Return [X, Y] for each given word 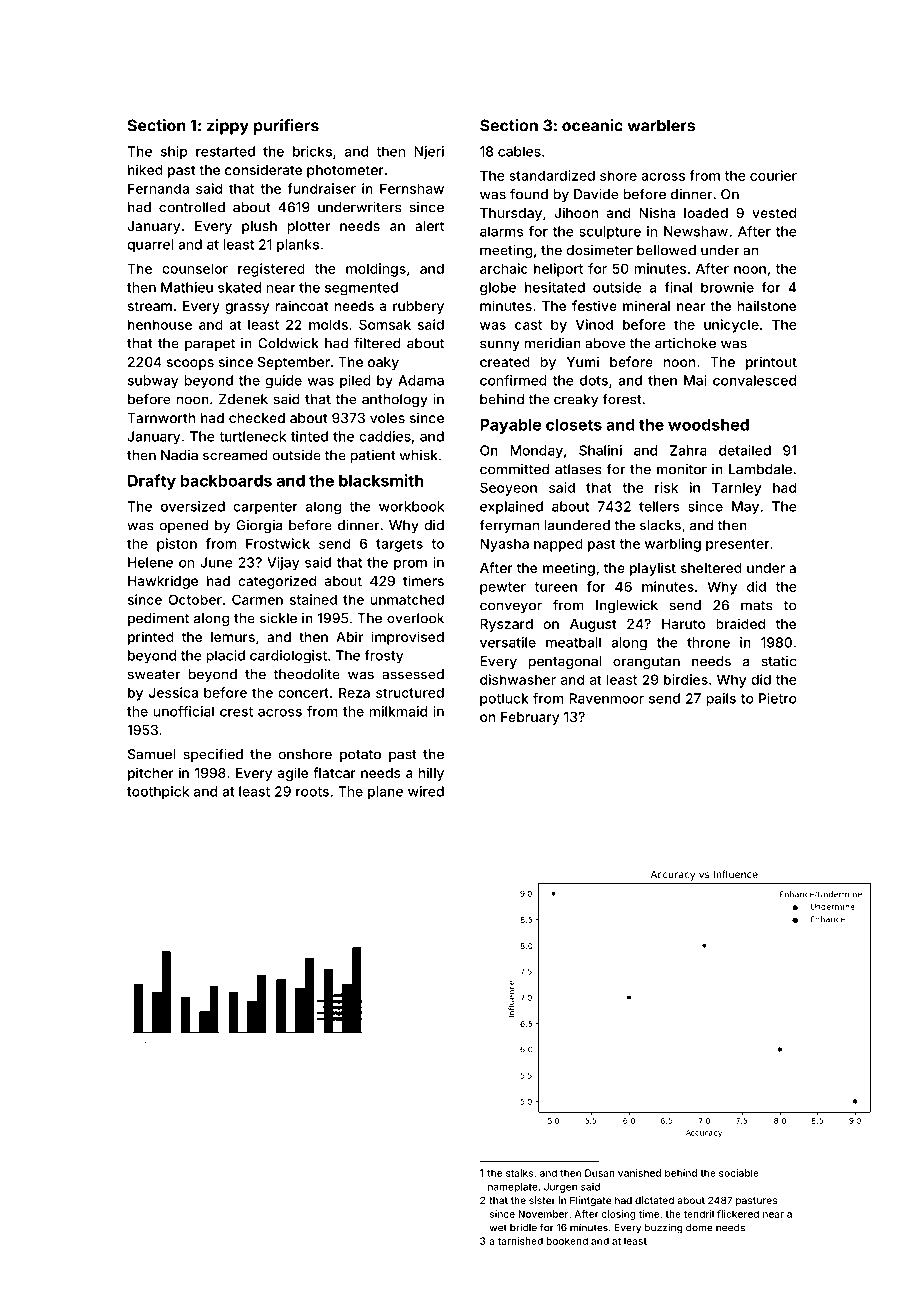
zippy [228, 127]
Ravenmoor [606, 698]
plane [385, 793]
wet [498, 1228]
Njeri [429, 152]
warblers [661, 125]
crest [236, 712]
